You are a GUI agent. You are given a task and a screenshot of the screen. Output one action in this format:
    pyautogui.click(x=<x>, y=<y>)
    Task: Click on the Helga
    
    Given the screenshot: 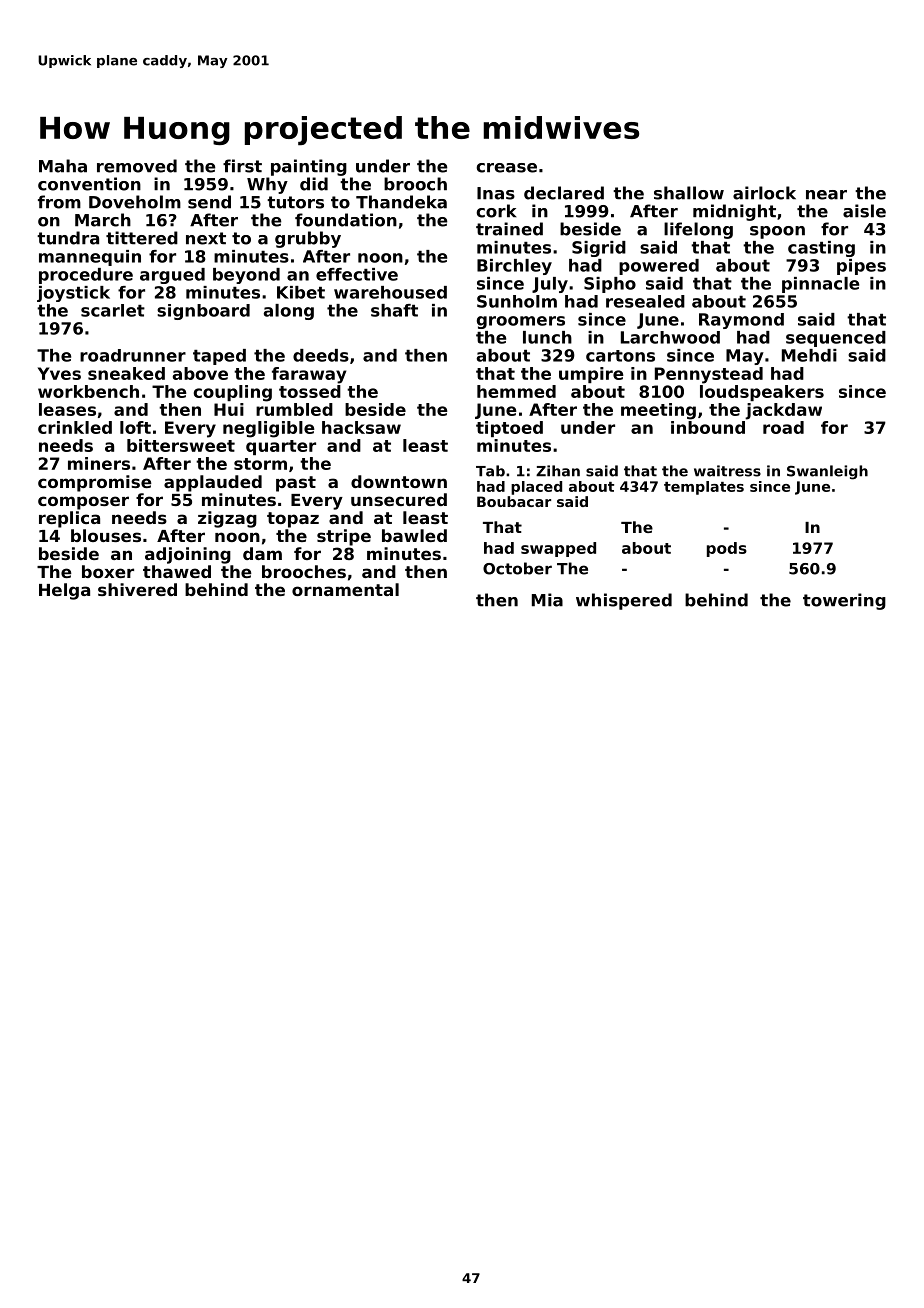 What is the action you would take?
    pyautogui.click(x=64, y=591)
